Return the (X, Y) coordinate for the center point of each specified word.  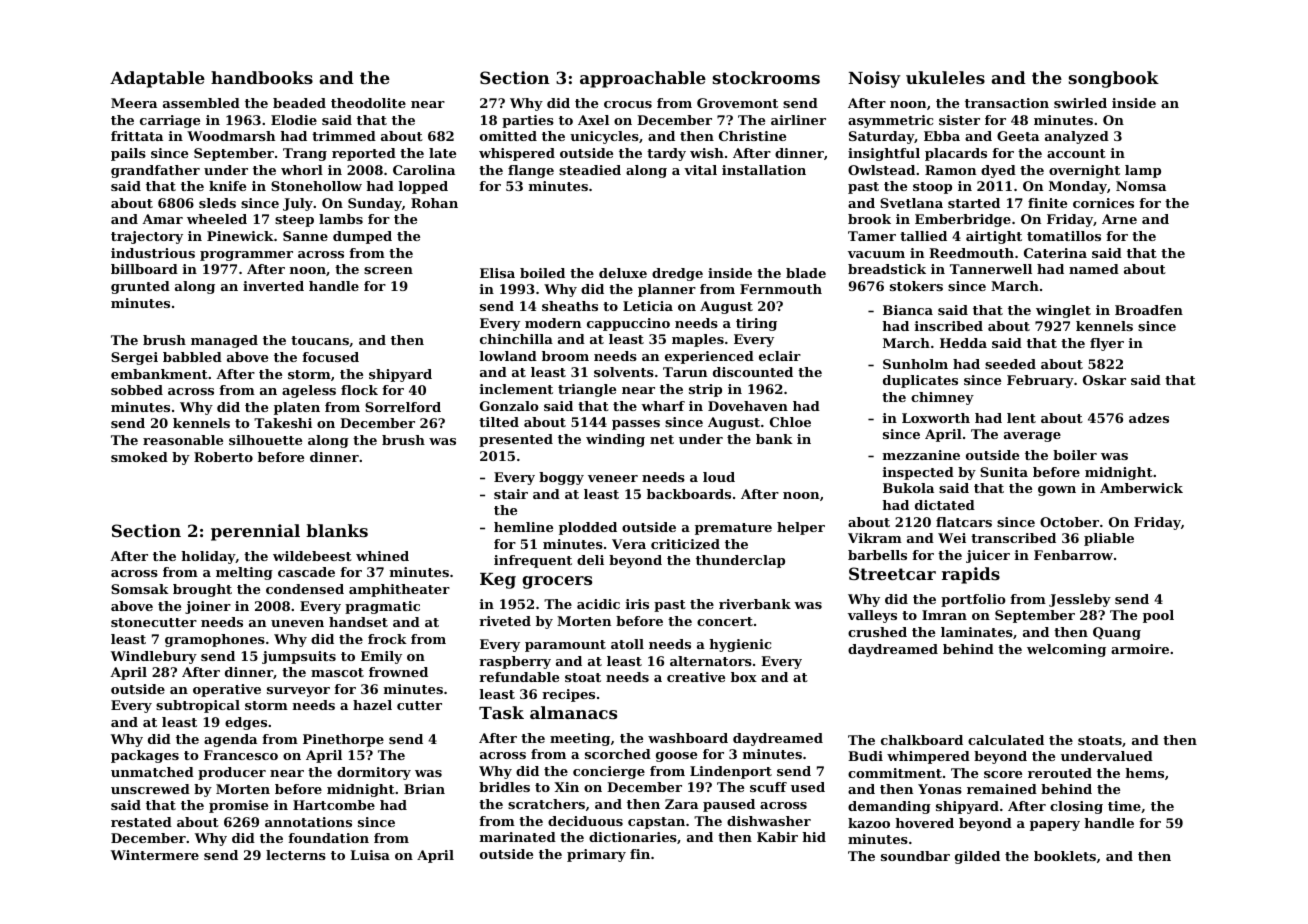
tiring (756, 324)
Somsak (140, 589)
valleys (872, 616)
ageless (309, 391)
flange (531, 171)
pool (1158, 616)
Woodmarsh (231, 136)
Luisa (370, 855)
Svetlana (911, 203)
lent (1021, 418)
